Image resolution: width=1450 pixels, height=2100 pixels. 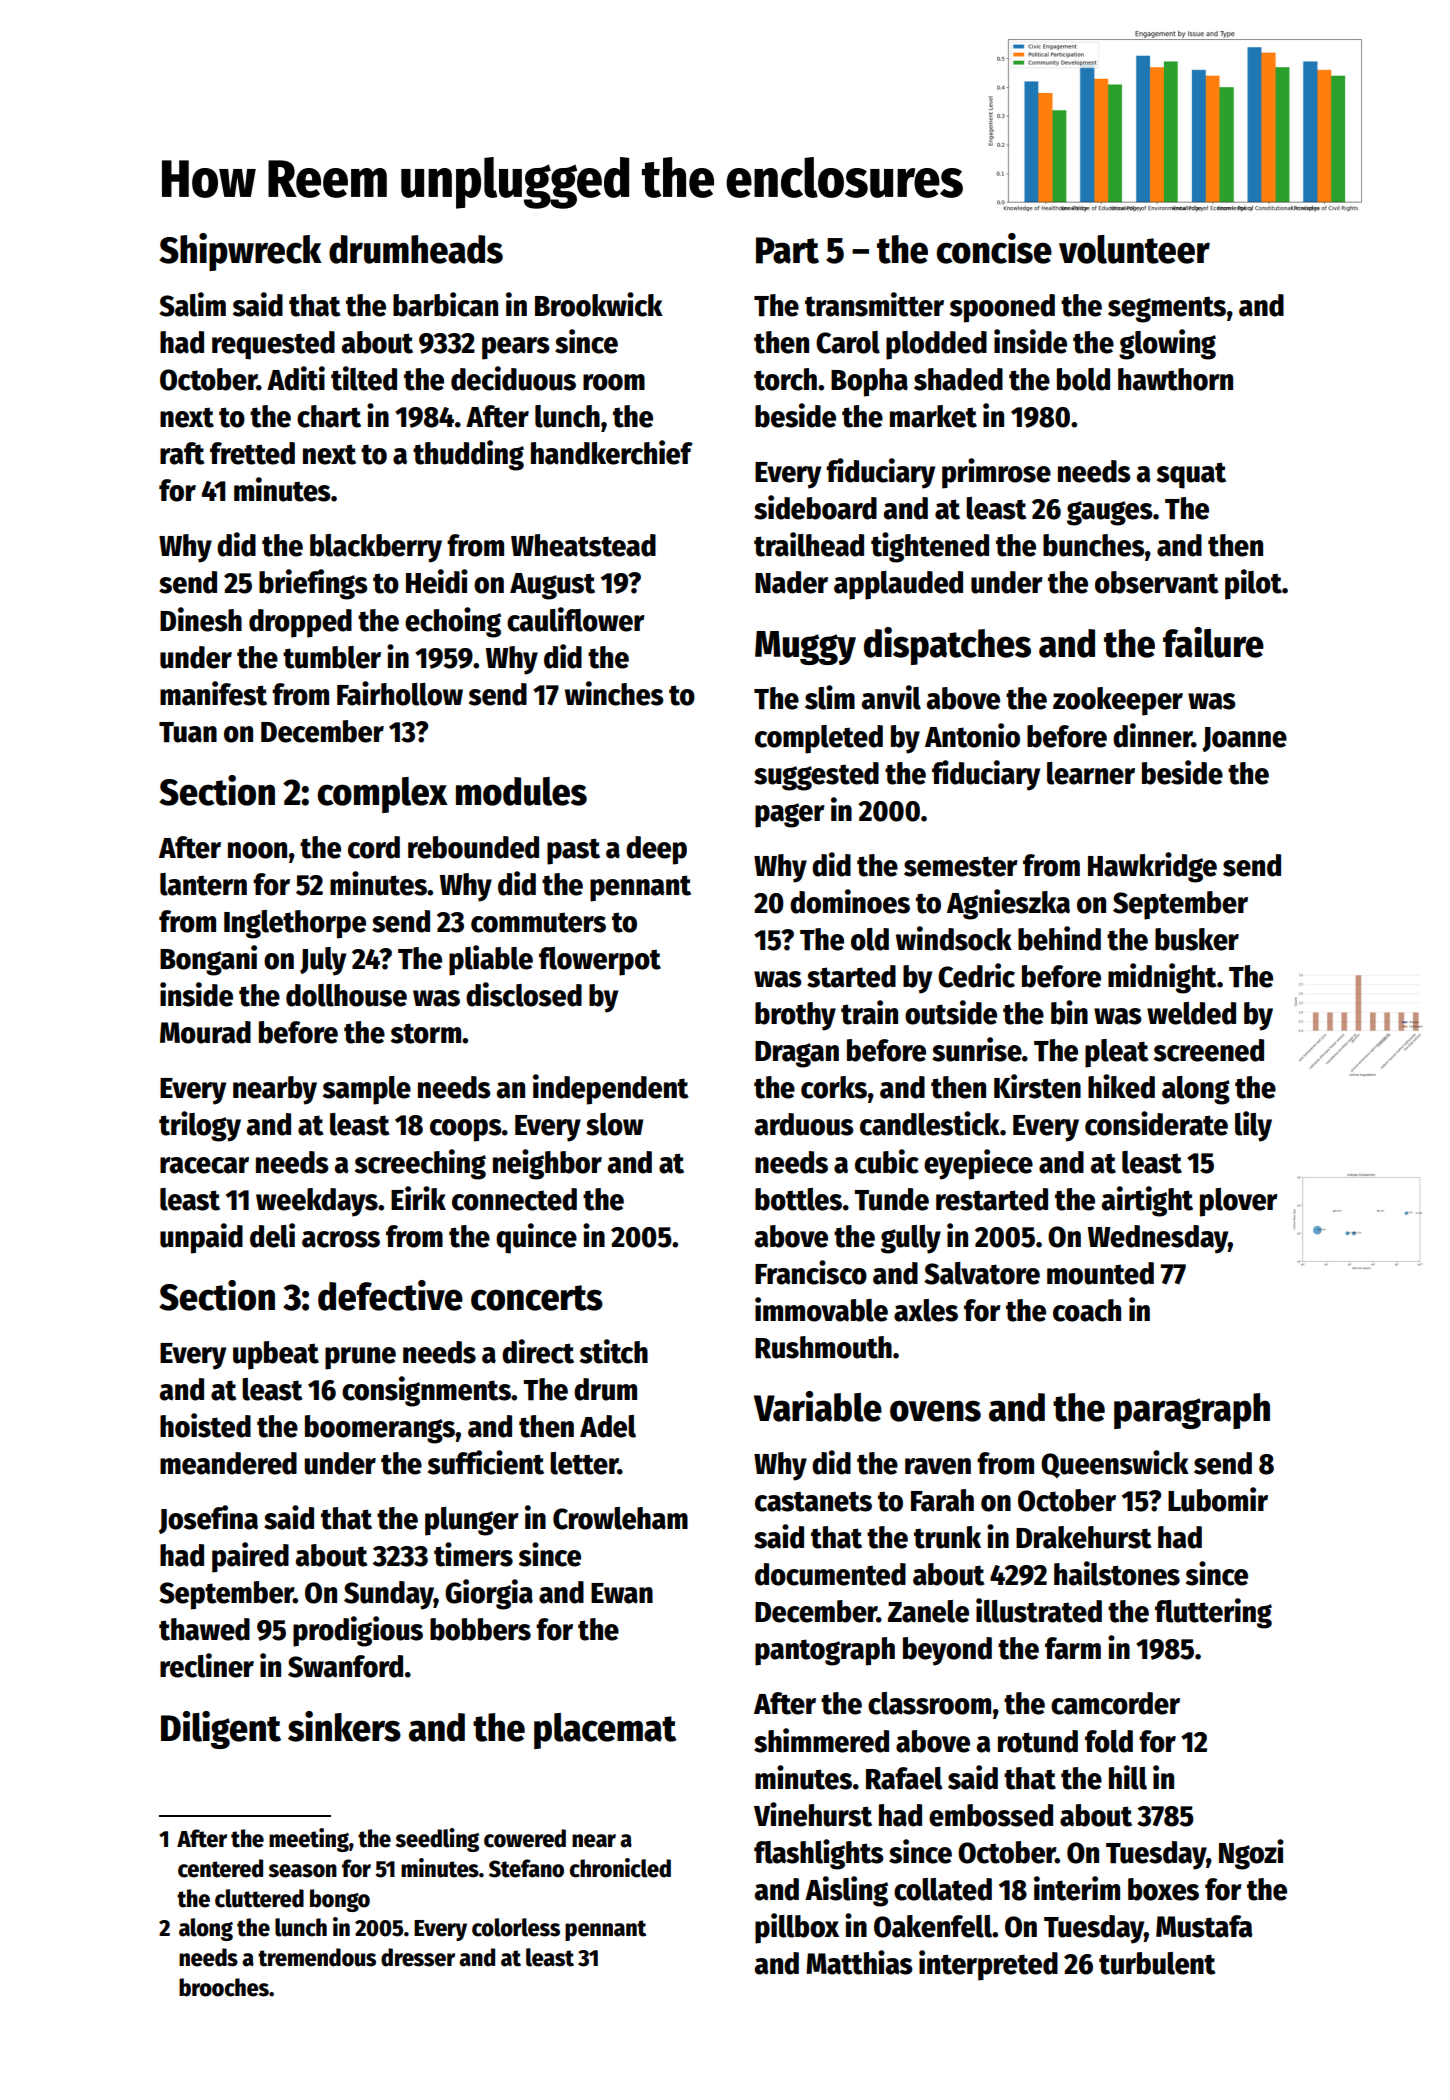 What do you see at coordinates (376, 548) in the document?
I see `blackberry` at bounding box center [376, 548].
